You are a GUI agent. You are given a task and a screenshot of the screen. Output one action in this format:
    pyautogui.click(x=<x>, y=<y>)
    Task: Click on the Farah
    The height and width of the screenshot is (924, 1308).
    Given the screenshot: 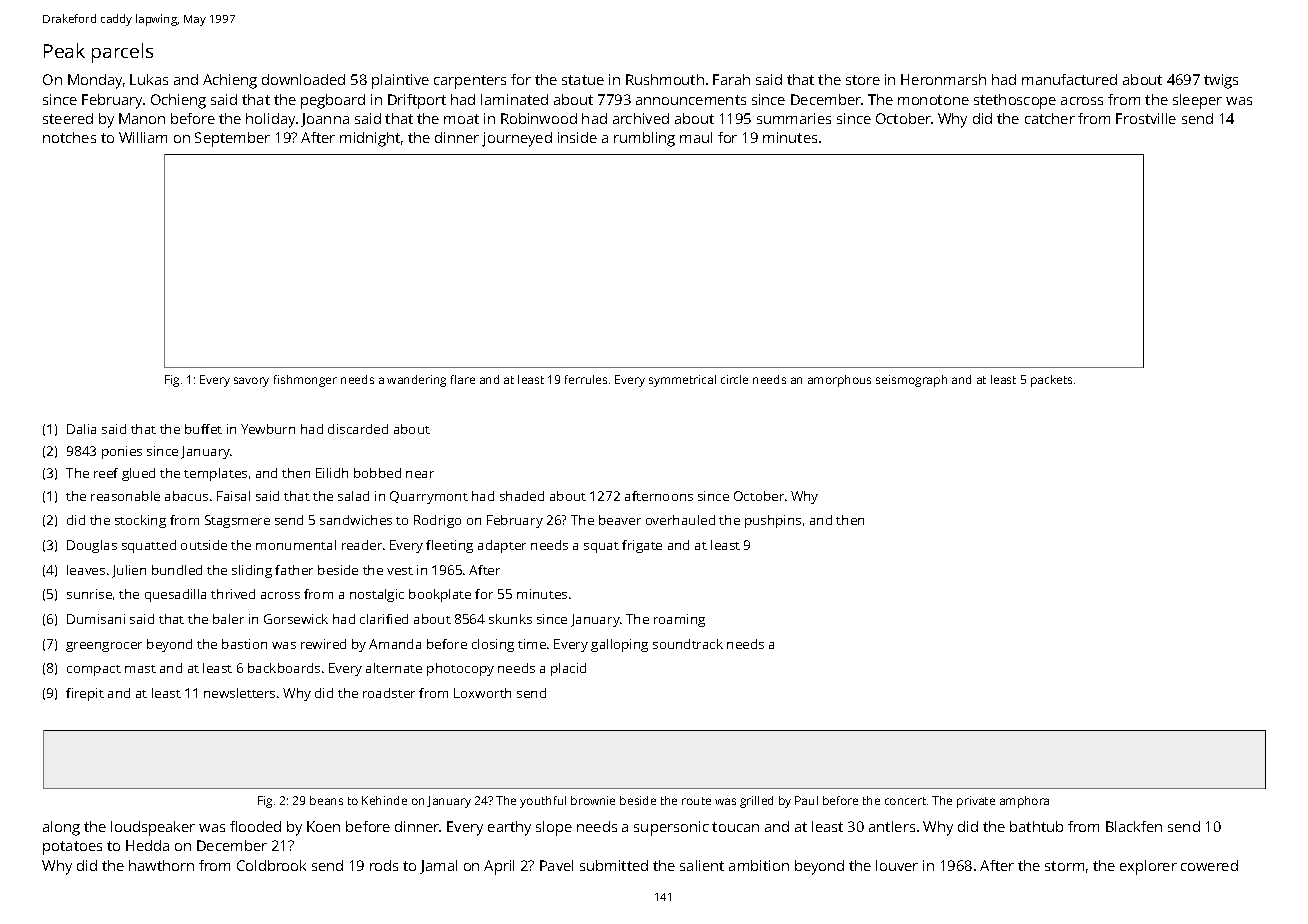 What is the action you would take?
    pyautogui.click(x=731, y=79)
